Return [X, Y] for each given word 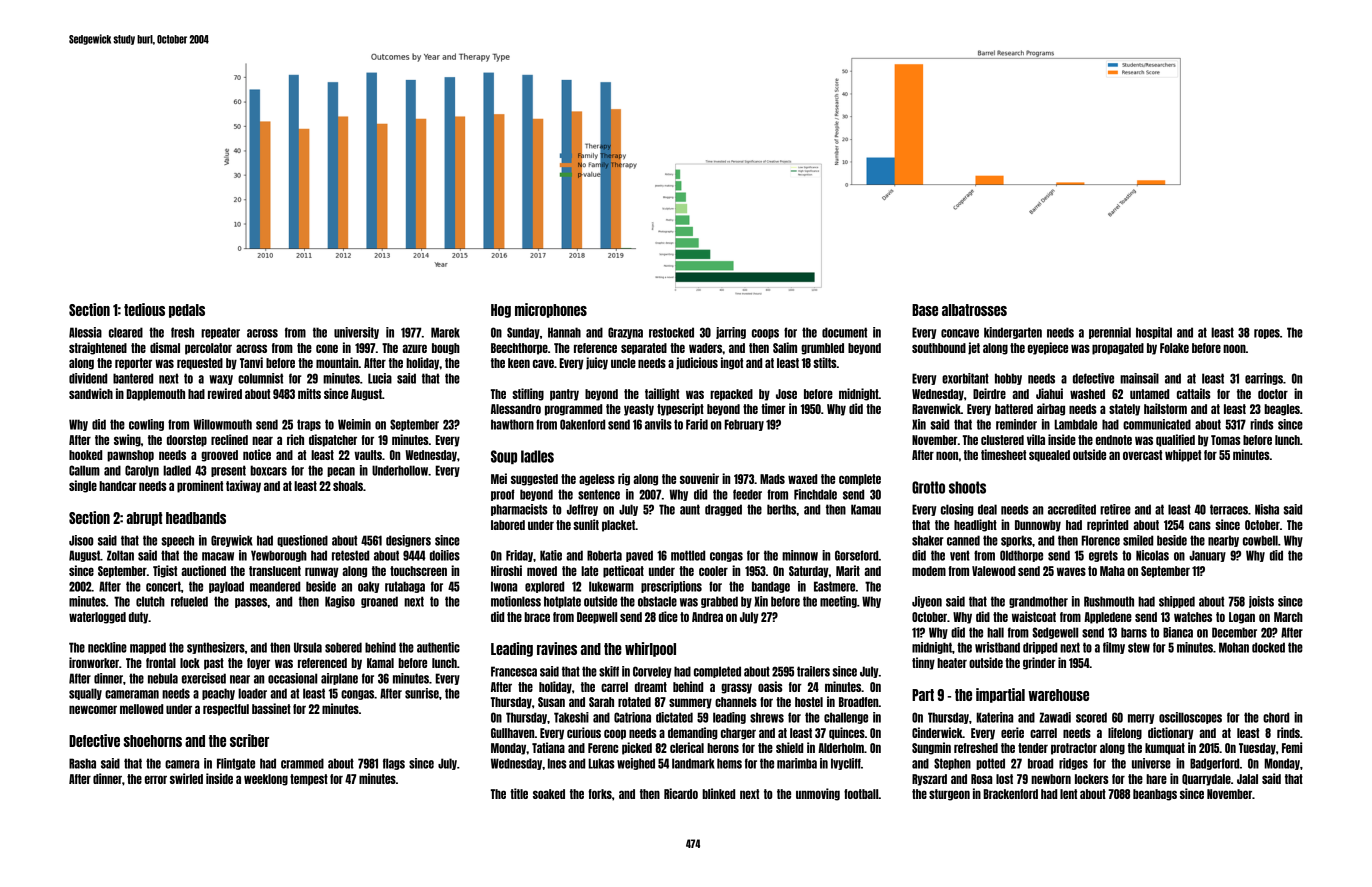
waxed [802, 479]
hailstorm [1165, 408]
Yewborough [279, 556]
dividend [88, 378]
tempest [309, 780]
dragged [723, 510]
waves [1071, 571]
